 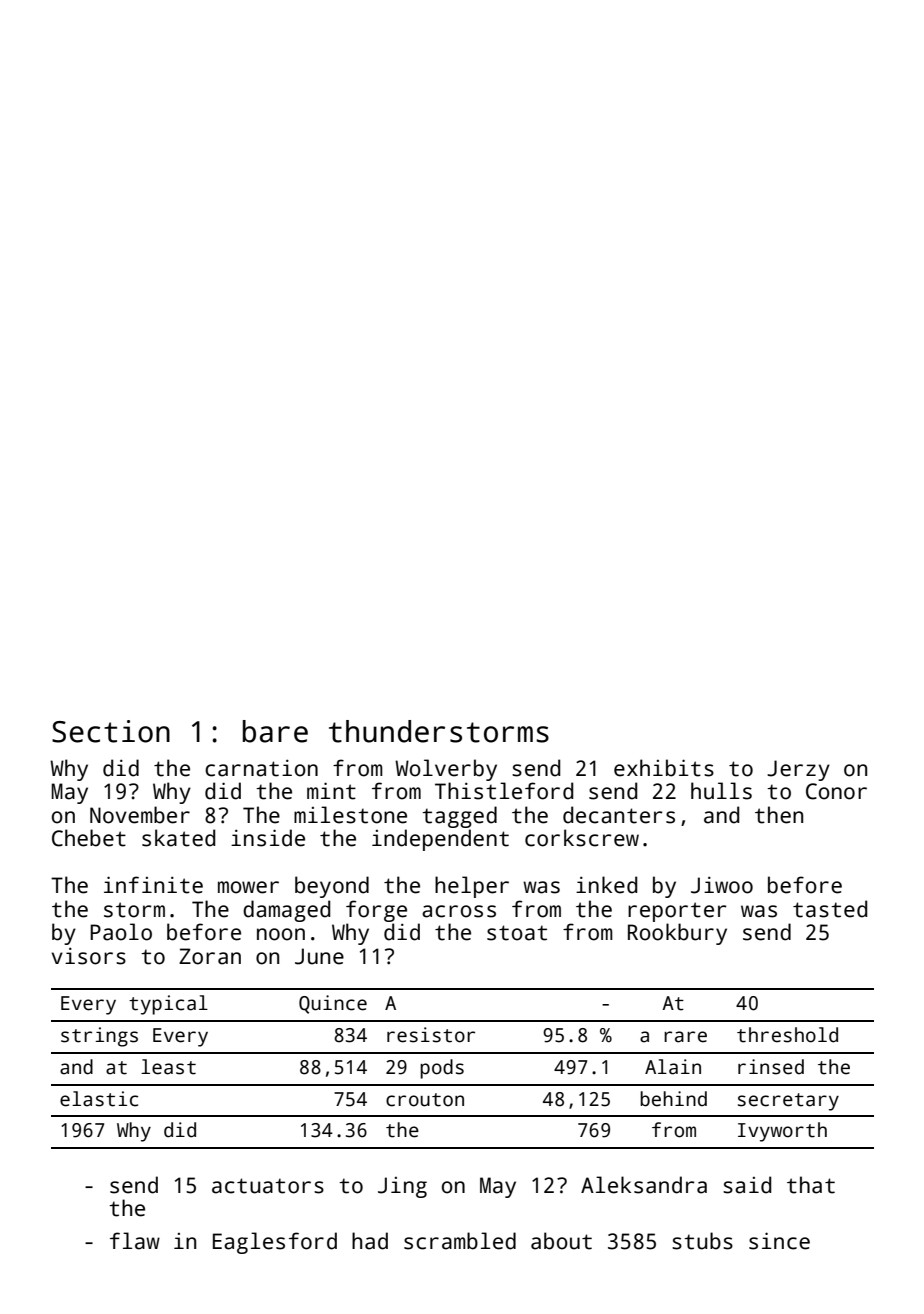 What do you see at coordinates (135, 1241) in the screenshot?
I see `flaw` at bounding box center [135, 1241].
